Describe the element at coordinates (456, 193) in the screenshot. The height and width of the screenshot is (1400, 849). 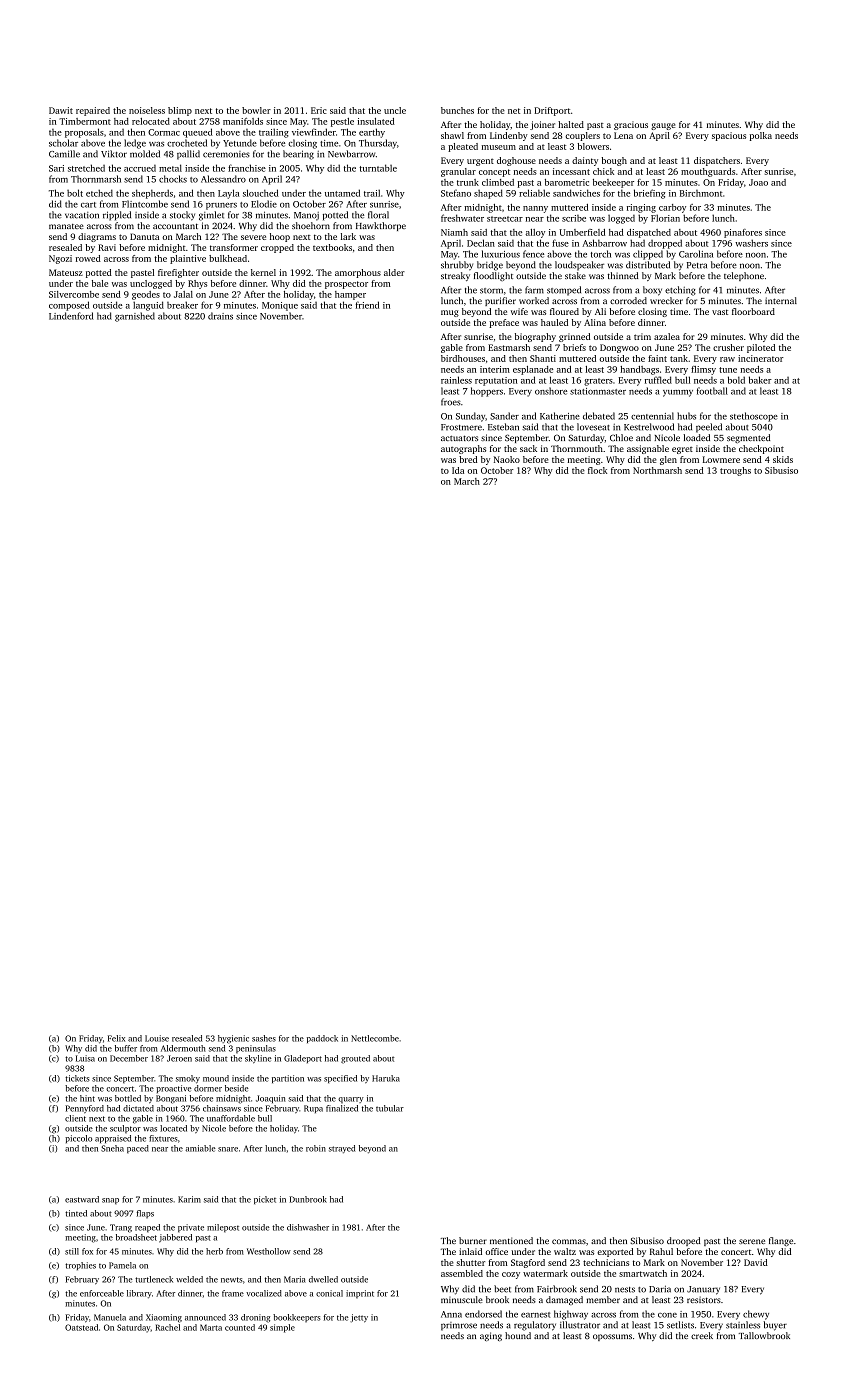
I see `Stefano` at that location.
